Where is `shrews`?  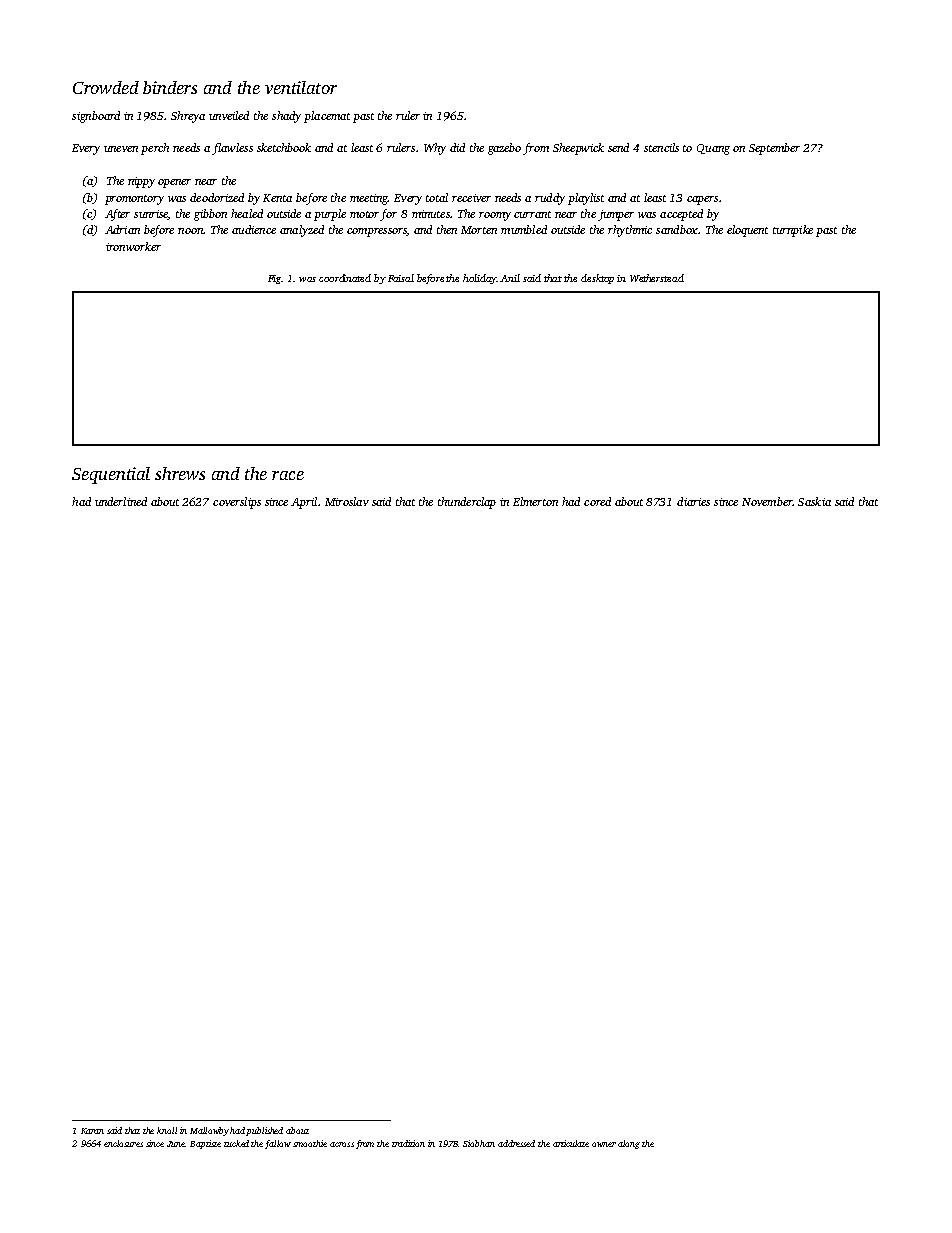
shrews is located at coordinates (180, 473).
